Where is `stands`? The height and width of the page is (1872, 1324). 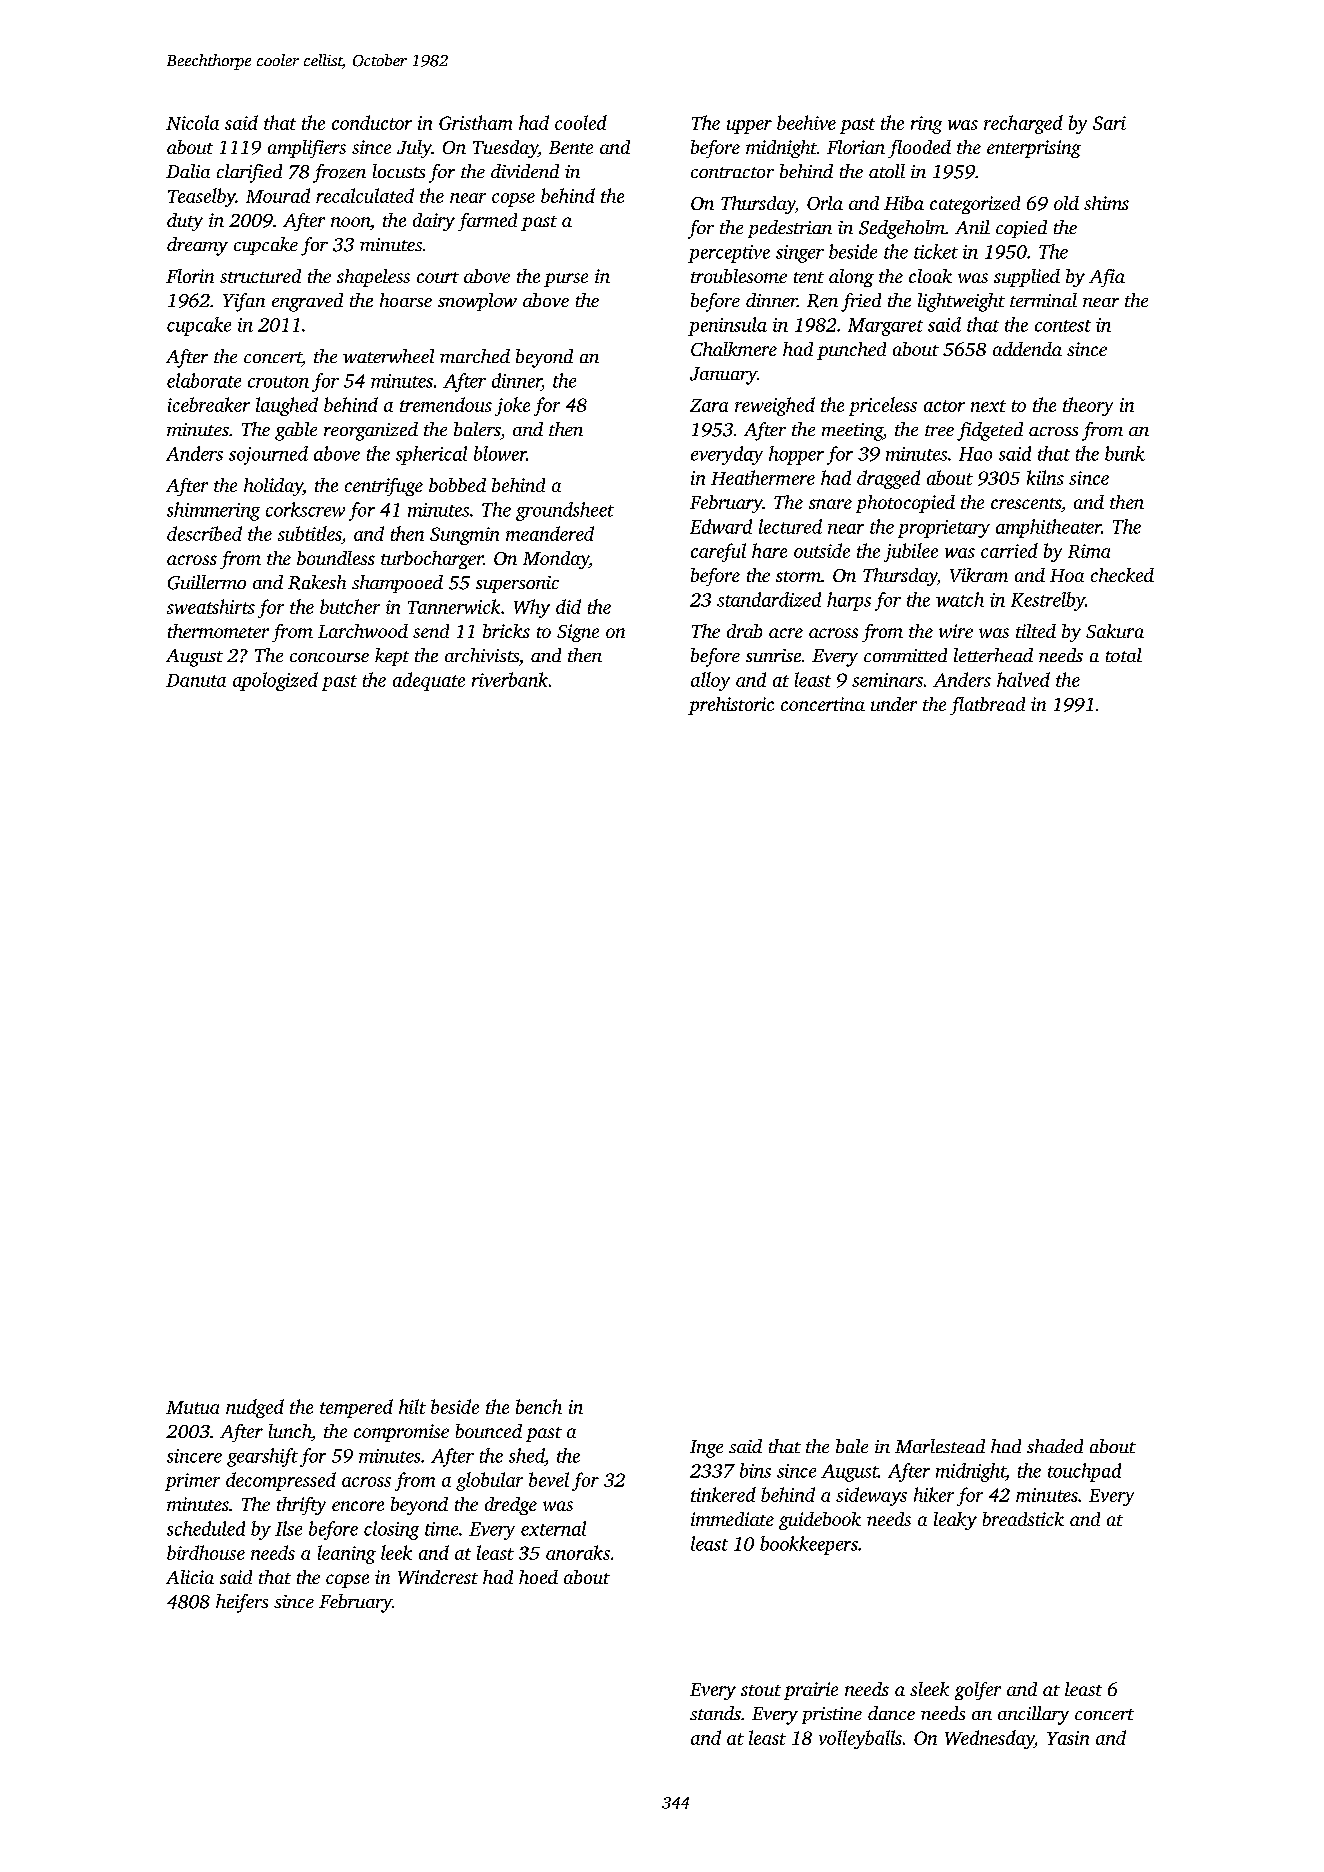
stands is located at coordinates (715, 1713).
